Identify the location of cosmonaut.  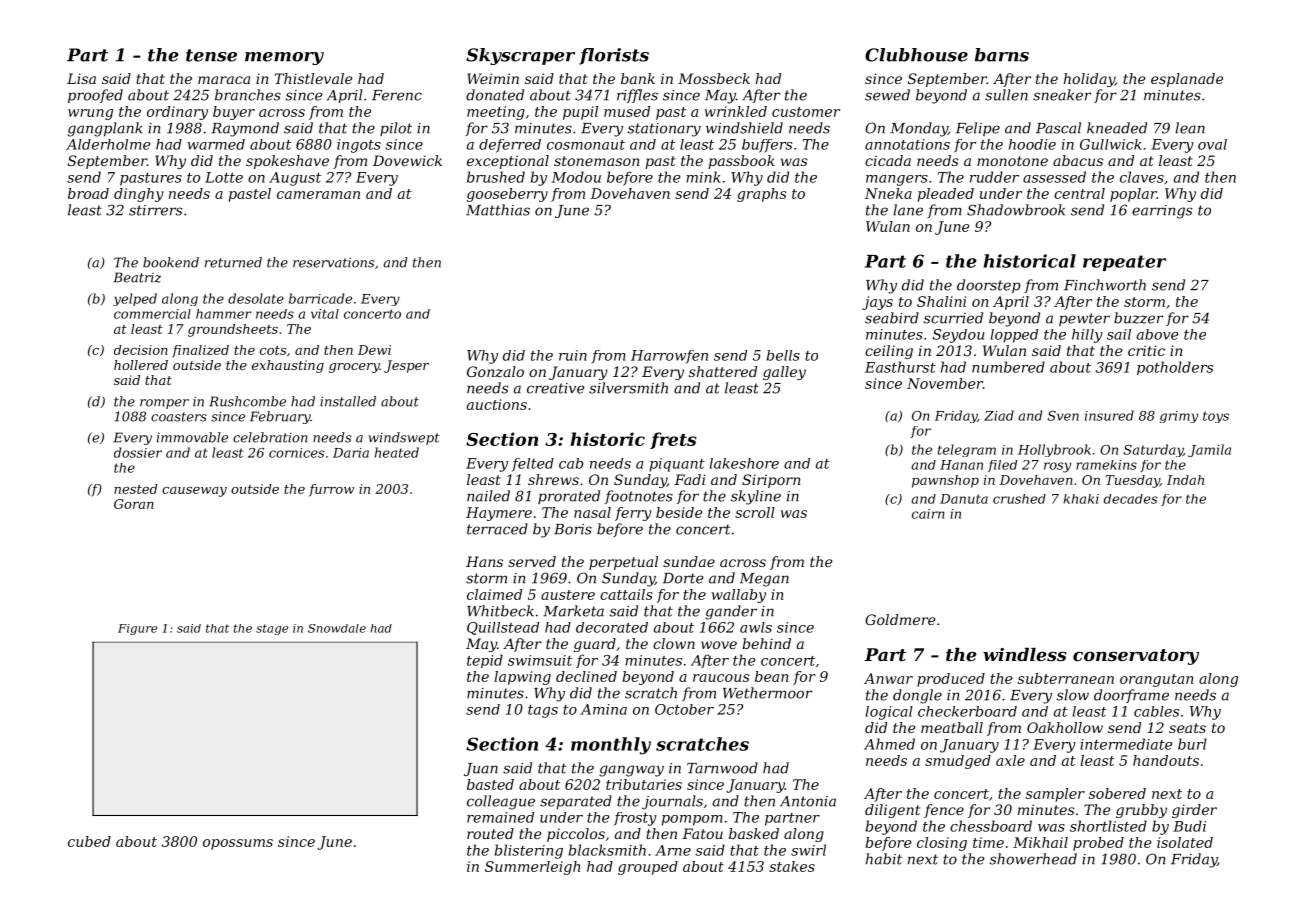
(586, 145).
